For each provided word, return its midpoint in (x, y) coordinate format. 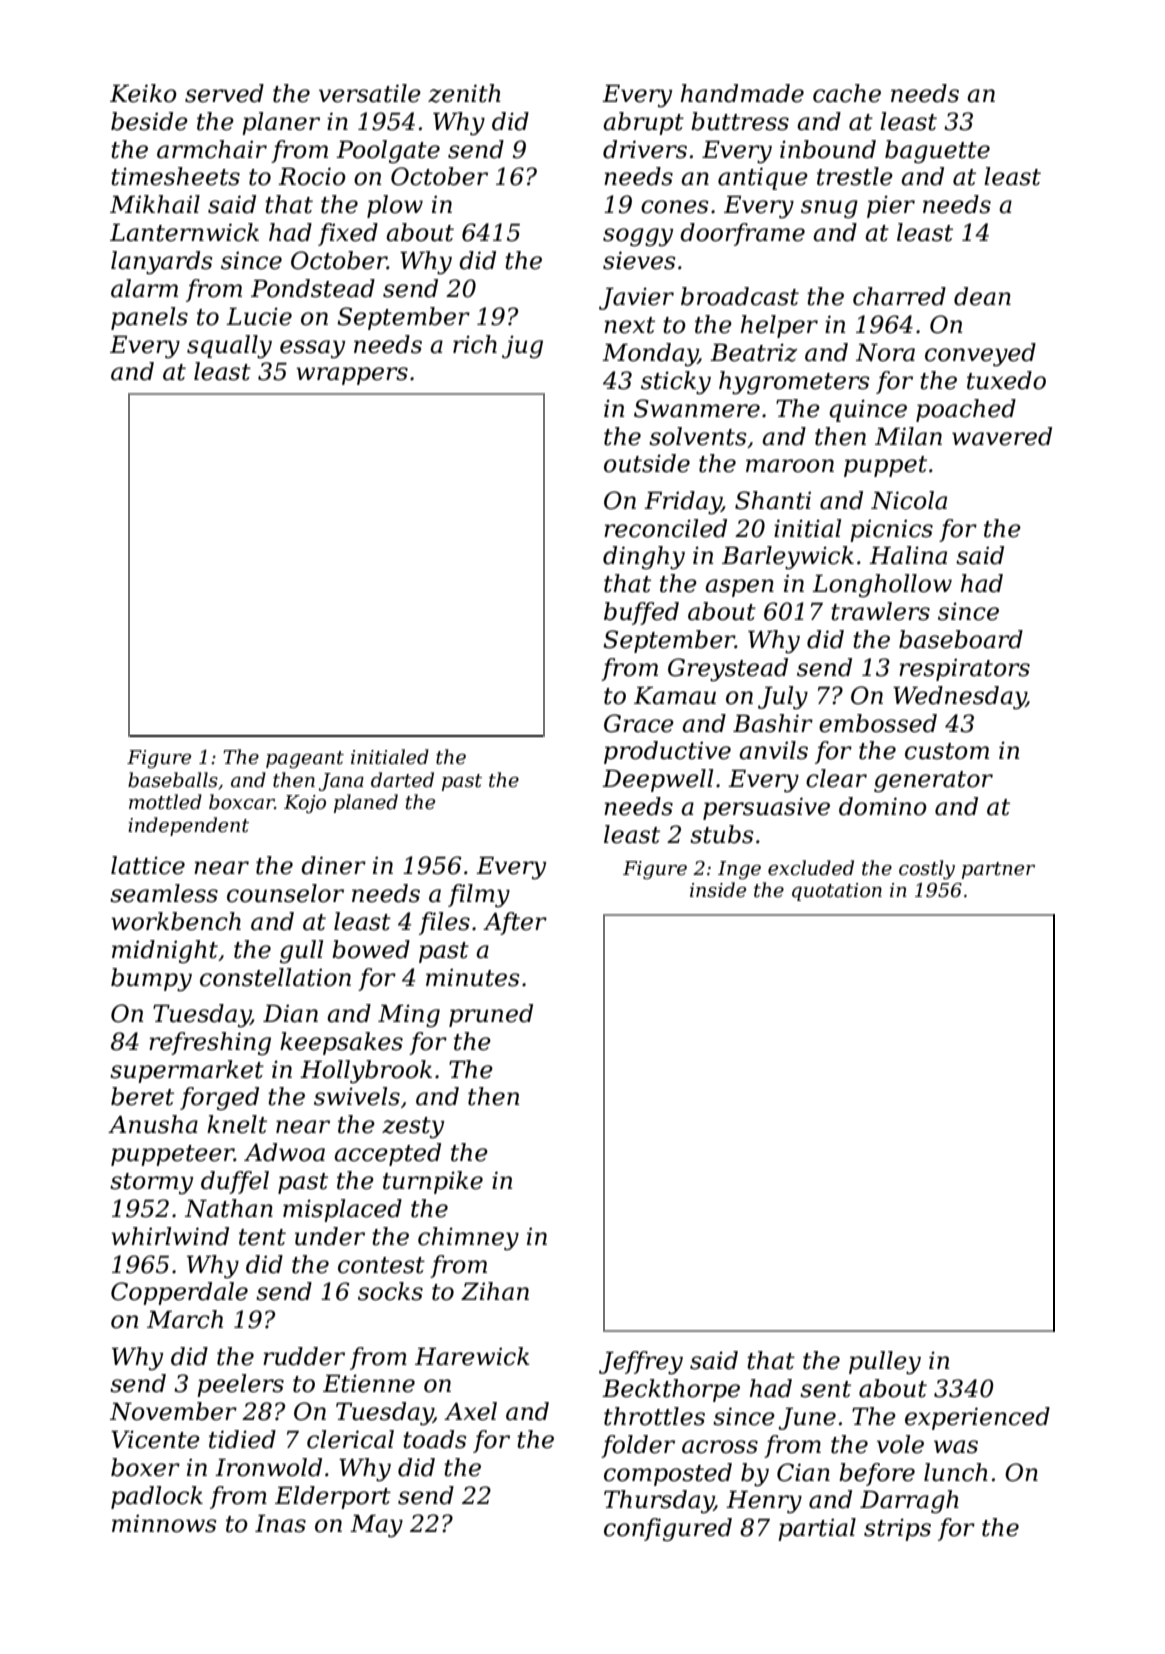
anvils (773, 750)
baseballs (173, 780)
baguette (937, 152)
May (376, 1526)
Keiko (143, 93)
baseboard (961, 639)
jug (522, 346)
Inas (280, 1523)
